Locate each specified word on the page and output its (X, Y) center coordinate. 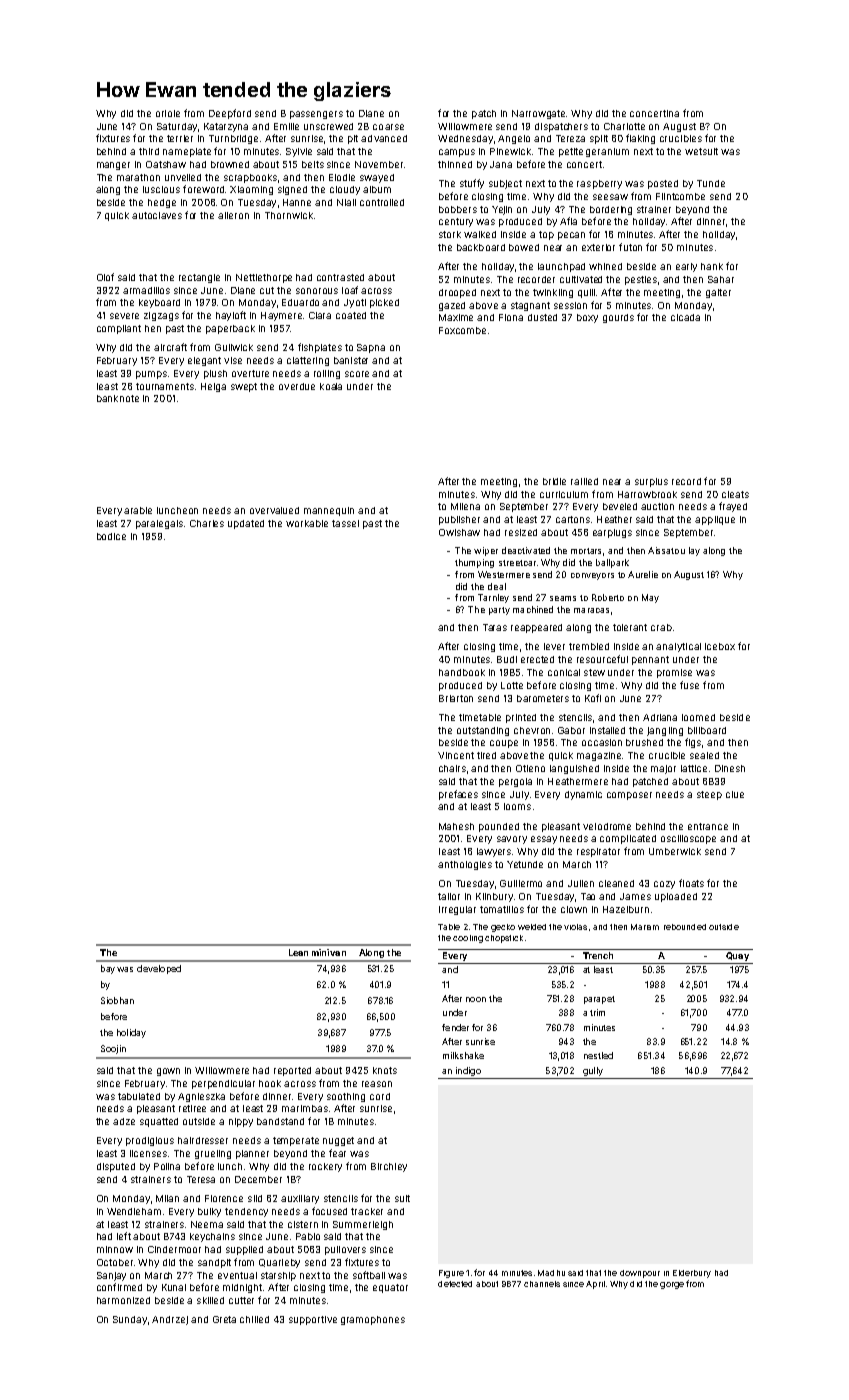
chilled (254, 1319)
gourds (618, 318)
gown (168, 1072)
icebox (720, 646)
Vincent (456, 755)
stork (450, 234)
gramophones (373, 1320)
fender (455, 1027)
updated (246, 524)
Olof (105, 277)
